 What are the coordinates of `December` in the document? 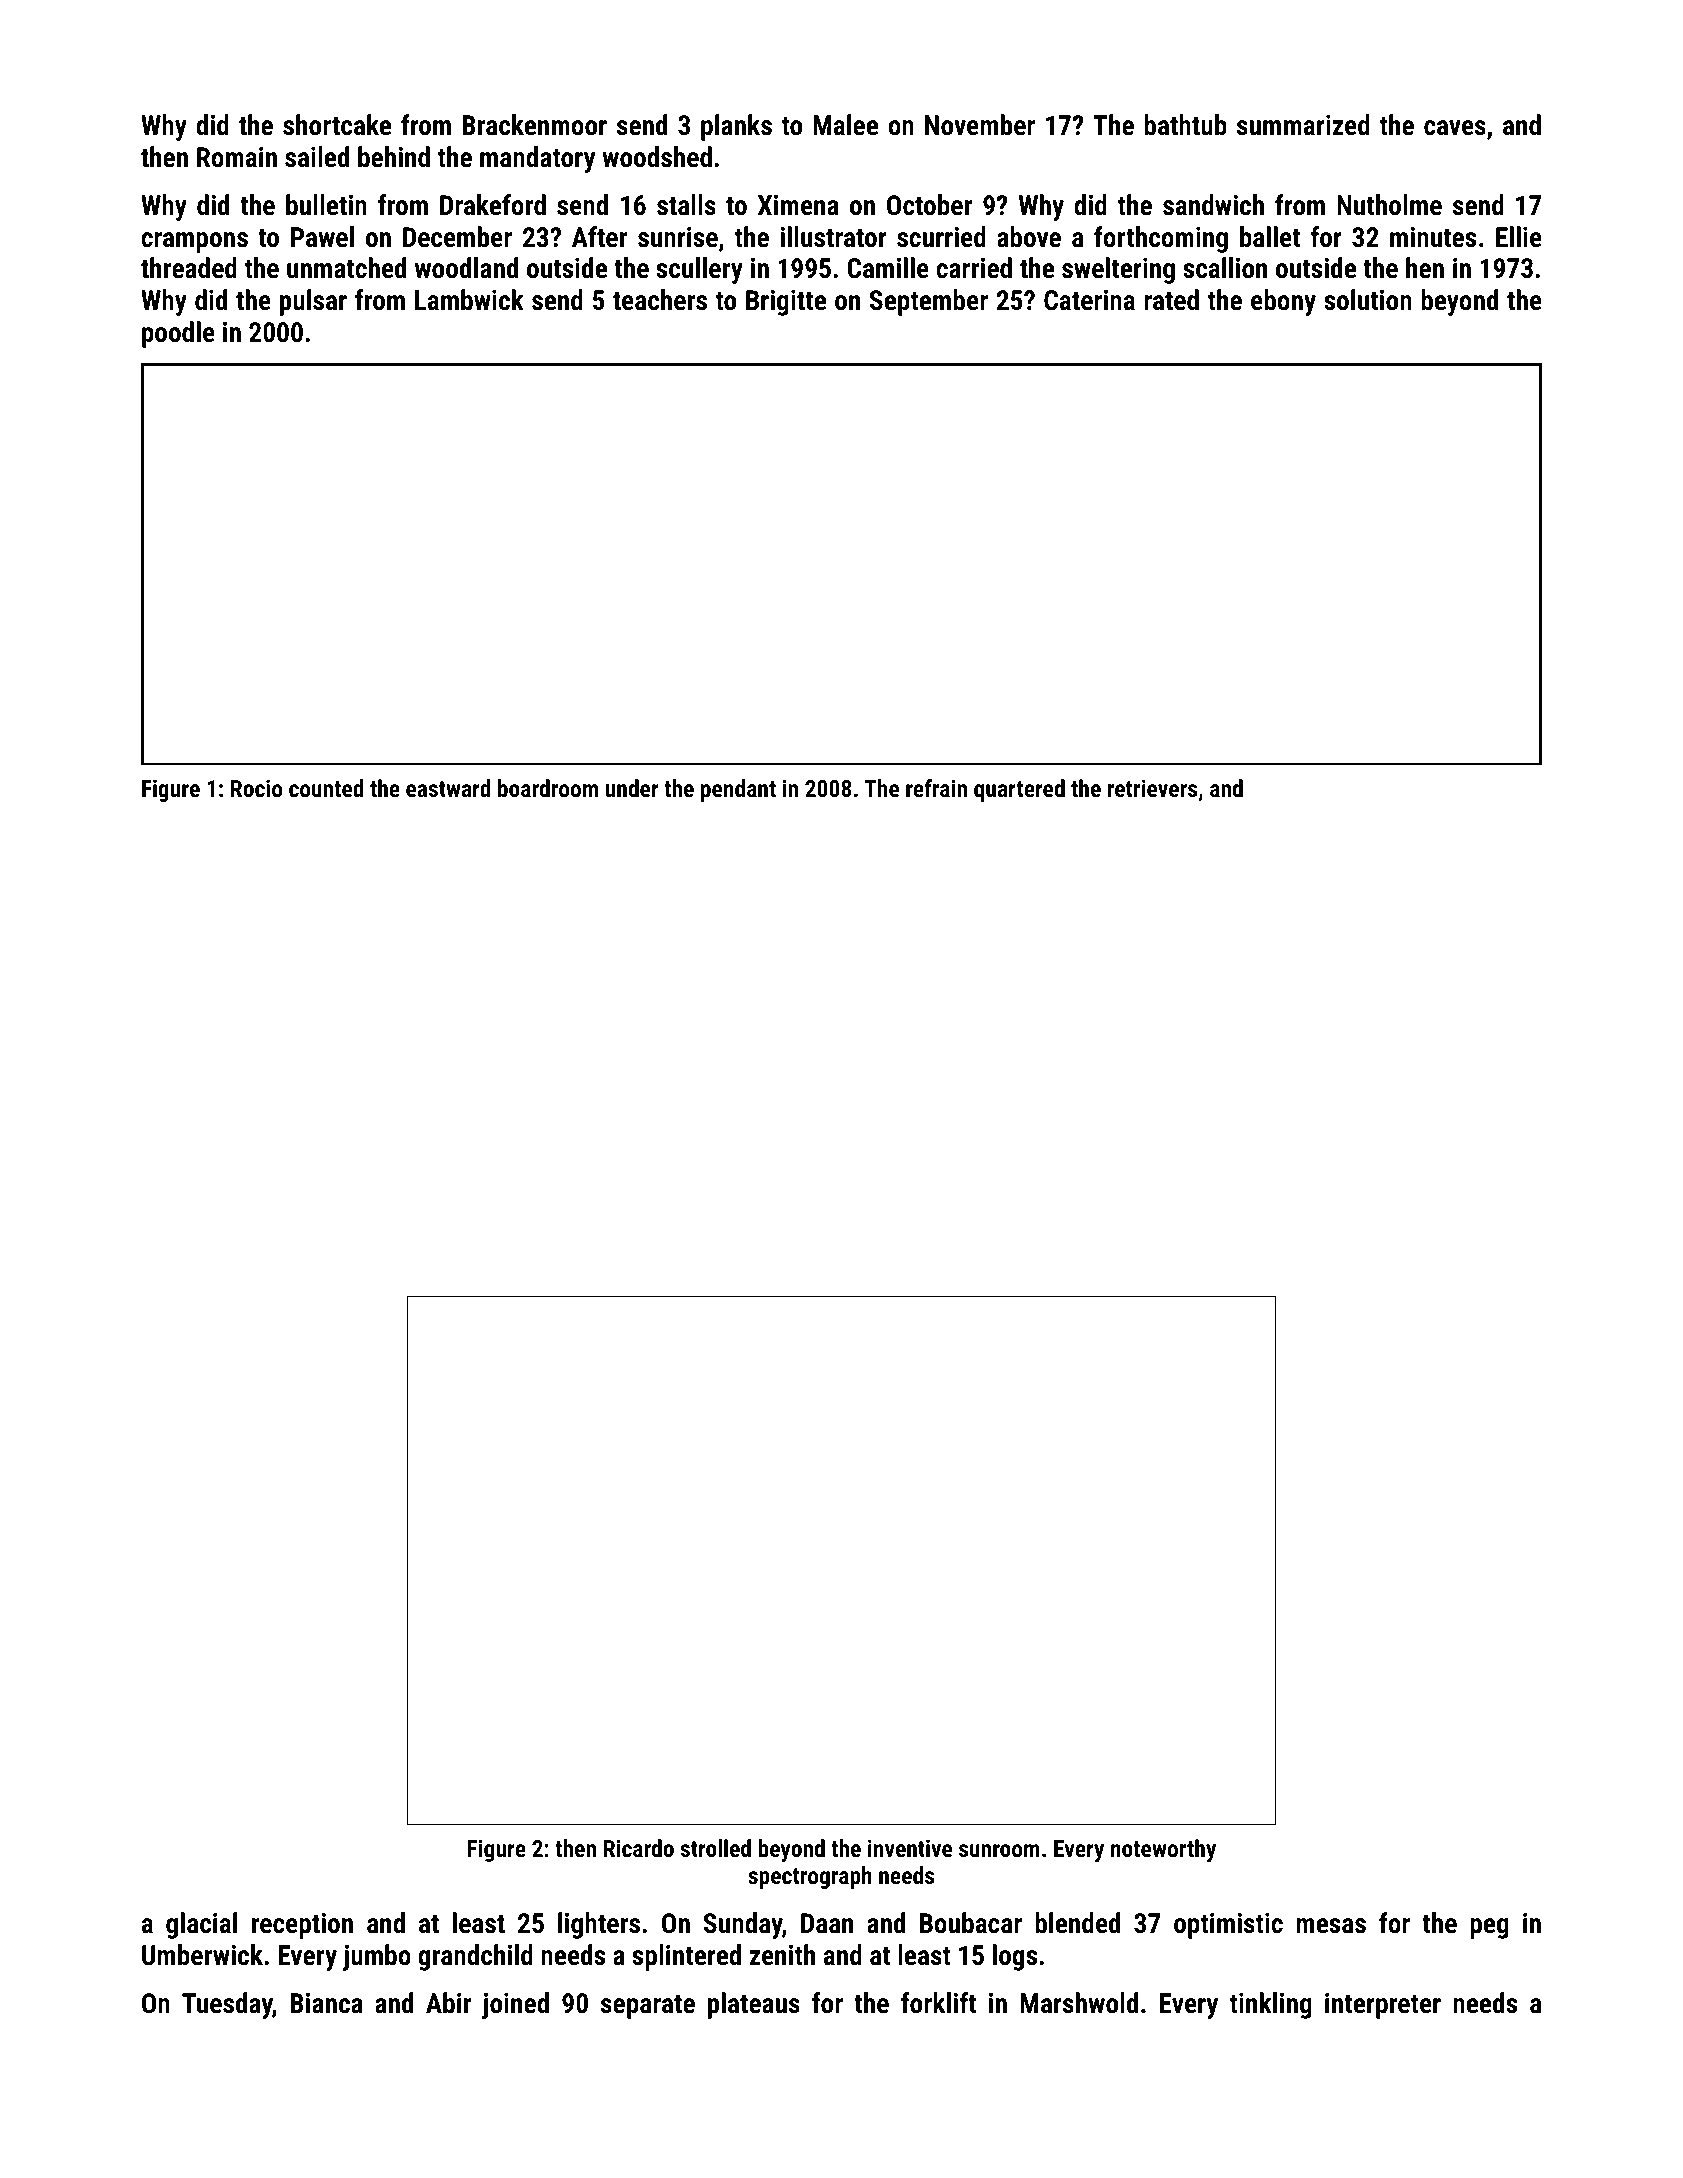 It's located at (457, 237).
